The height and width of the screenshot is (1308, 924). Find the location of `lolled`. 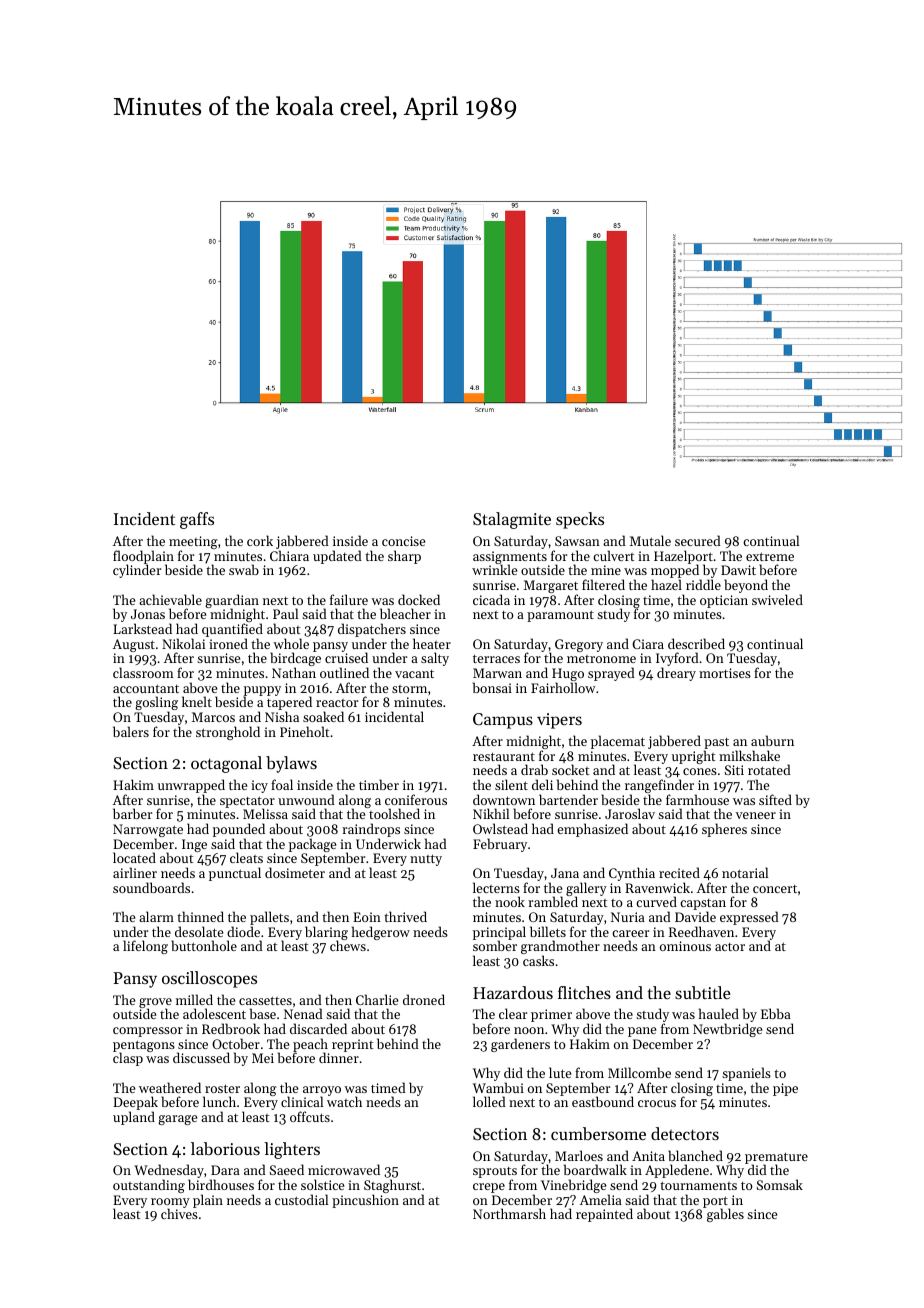

lolled is located at coordinates (489, 1101).
